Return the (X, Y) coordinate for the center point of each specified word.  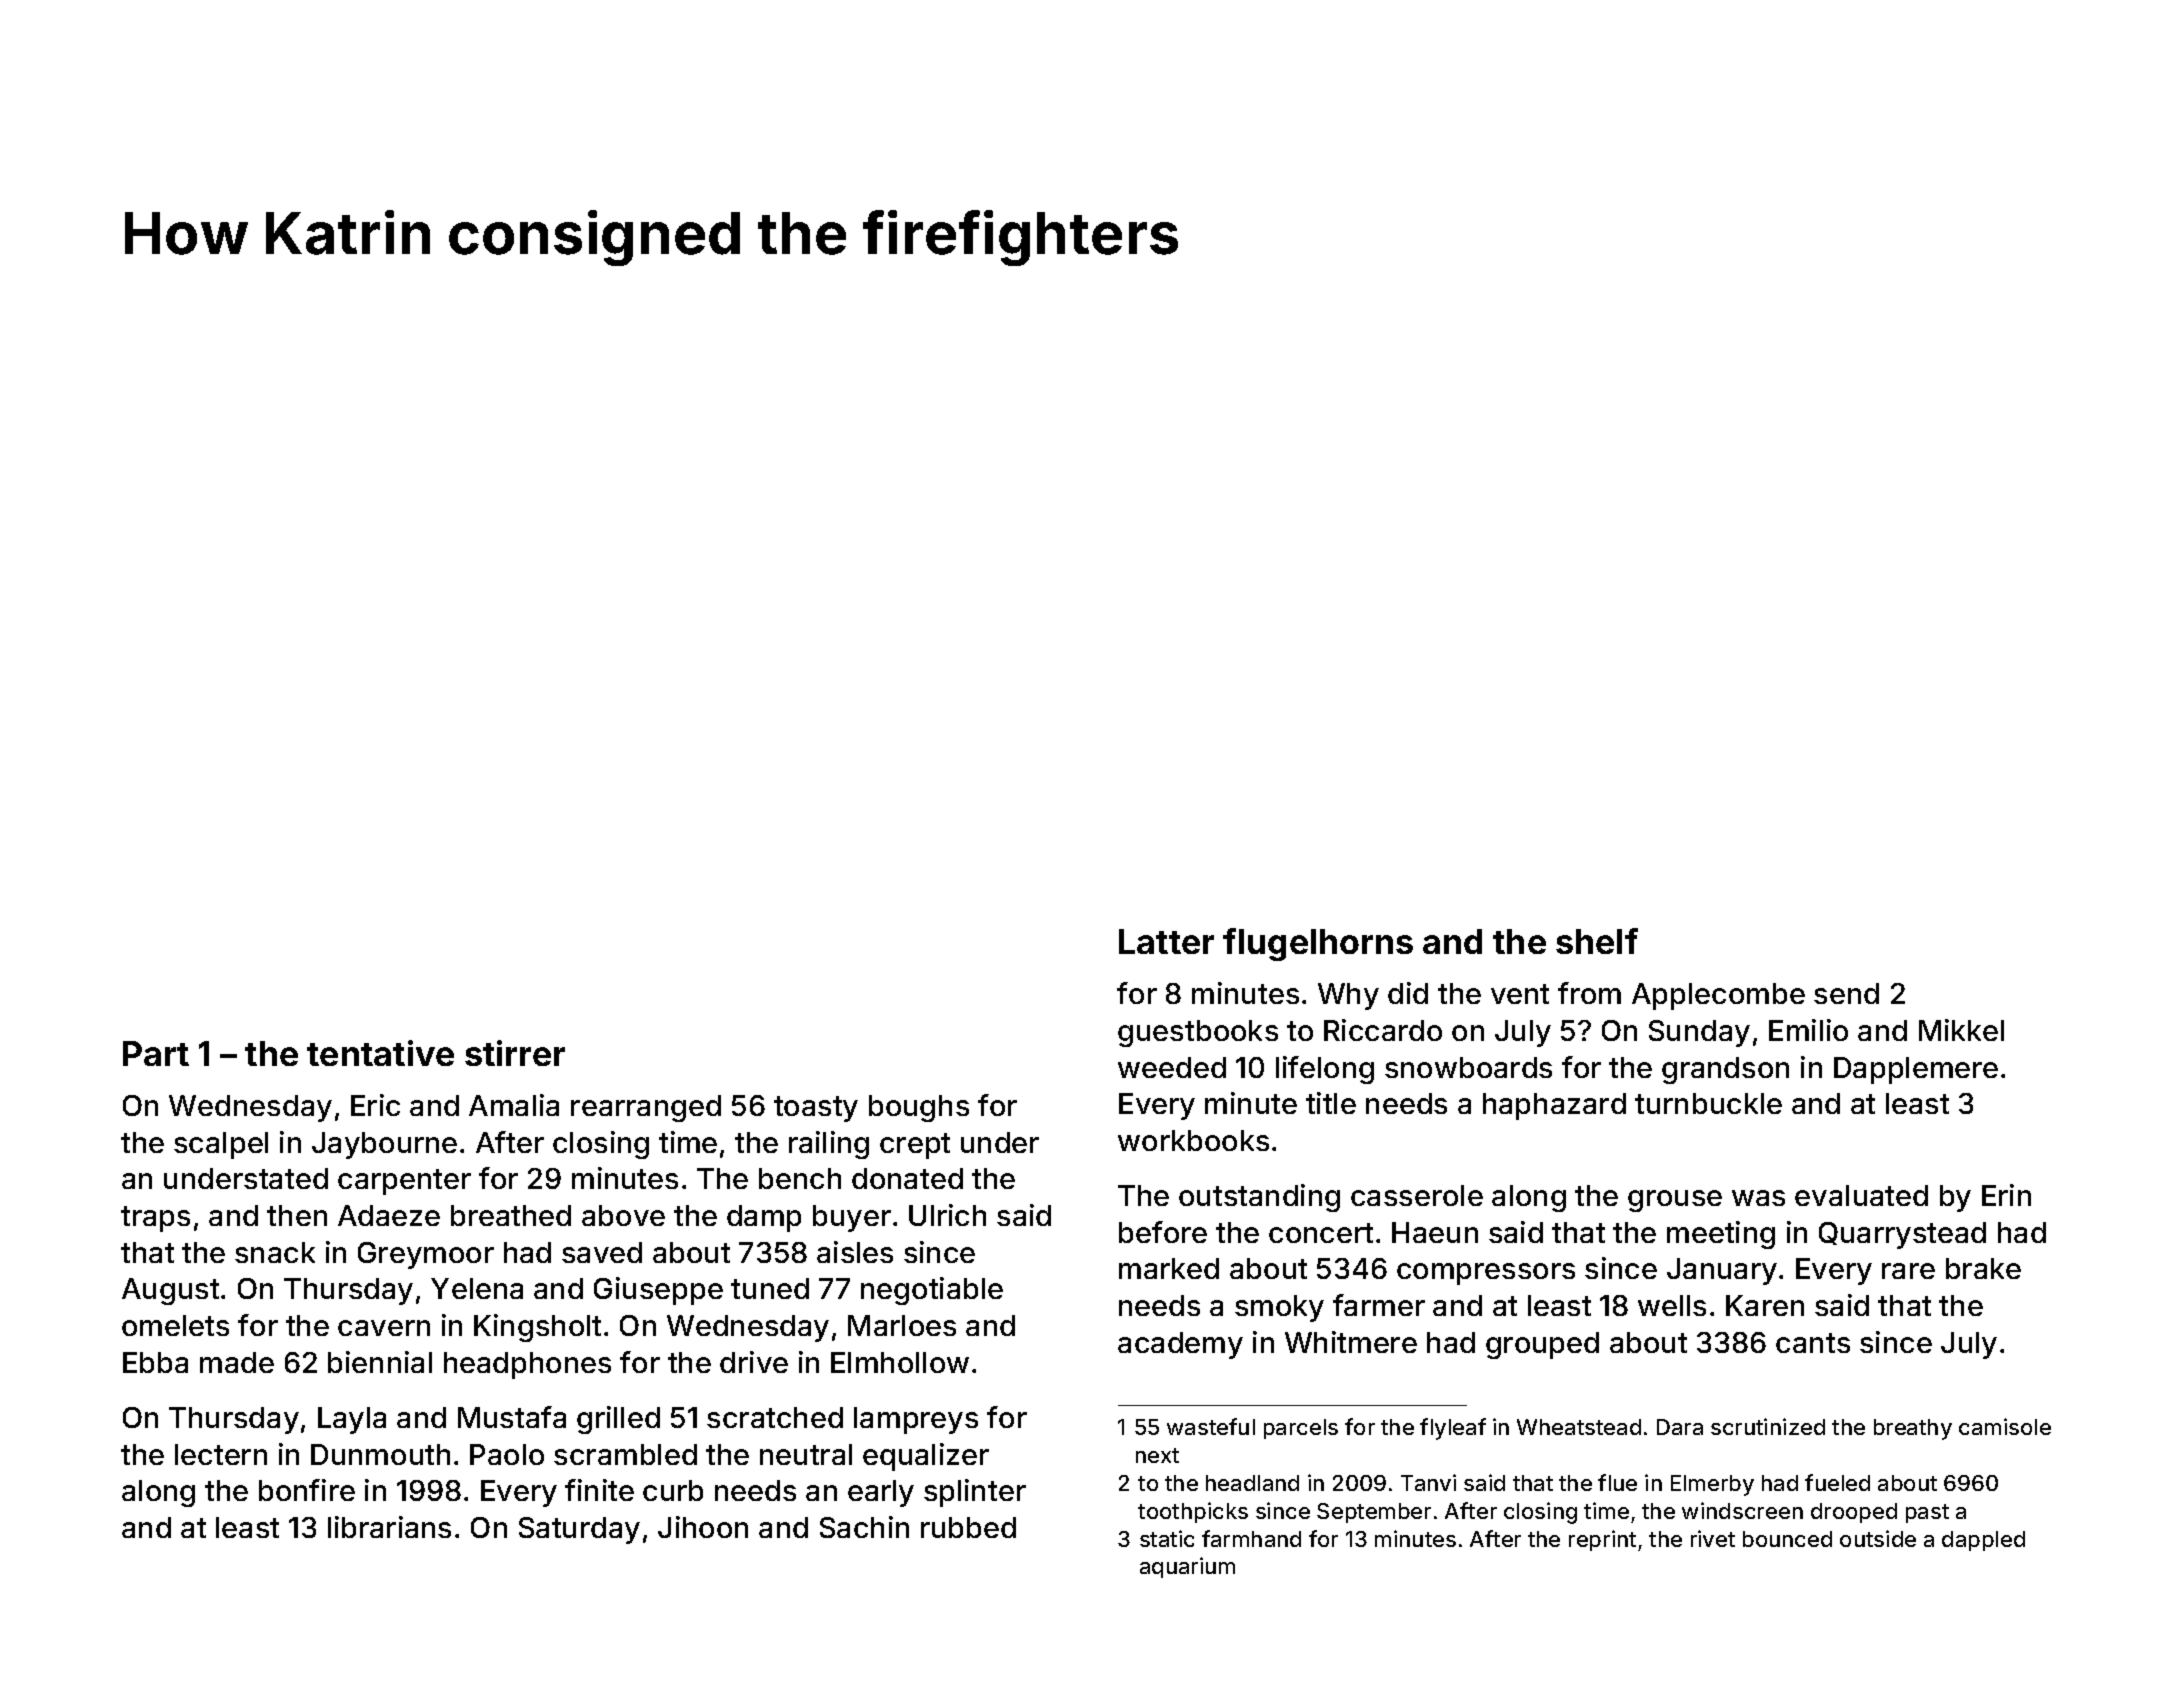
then (297, 1215)
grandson (1725, 1070)
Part (156, 1053)
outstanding (1259, 1198)
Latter (1166, 941)
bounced (1787, 1539)
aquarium (1187, 1567)
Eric (375, 1105)
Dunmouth (380, 1454)
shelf (1597, 941)
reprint (1602, 1540)
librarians (389, 1527)
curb (673, 1490)
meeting (1721, 1235)
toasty (816, 1109)
